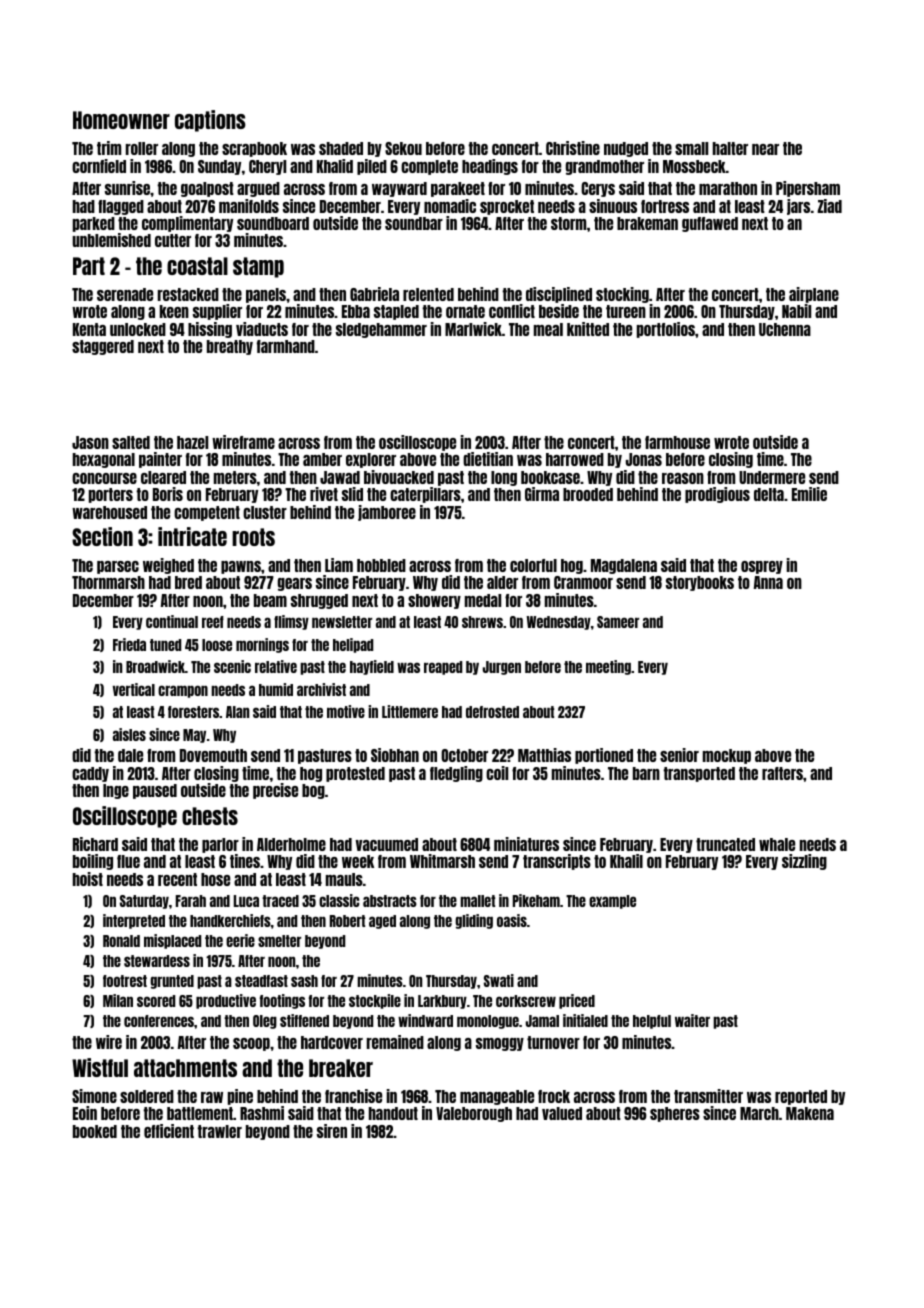  Describe the element at coordinates (434, 601) in the screenshot. I see `showery` at that location.
